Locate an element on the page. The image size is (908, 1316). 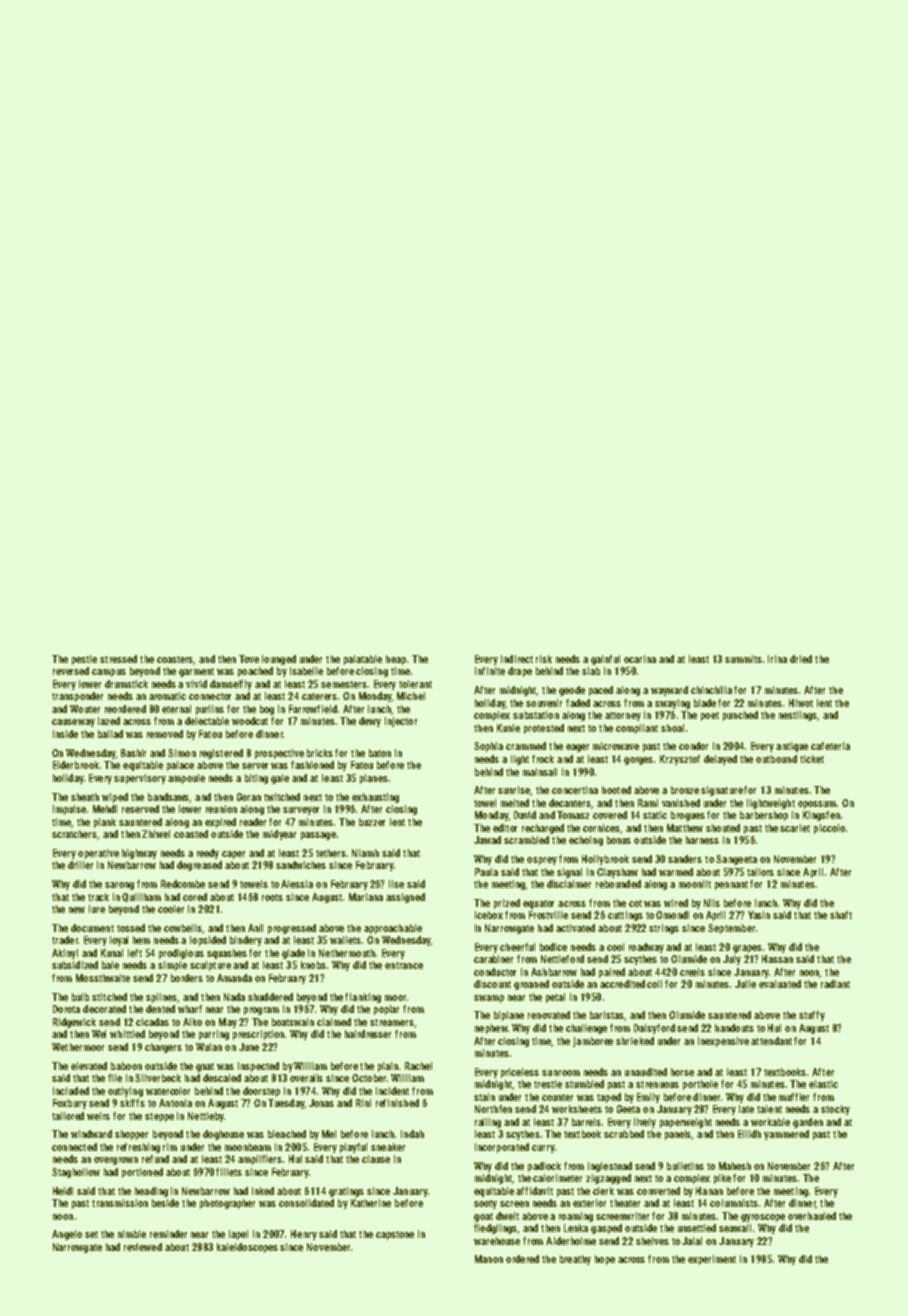
Henry is located at coordinates (304, 1235).
